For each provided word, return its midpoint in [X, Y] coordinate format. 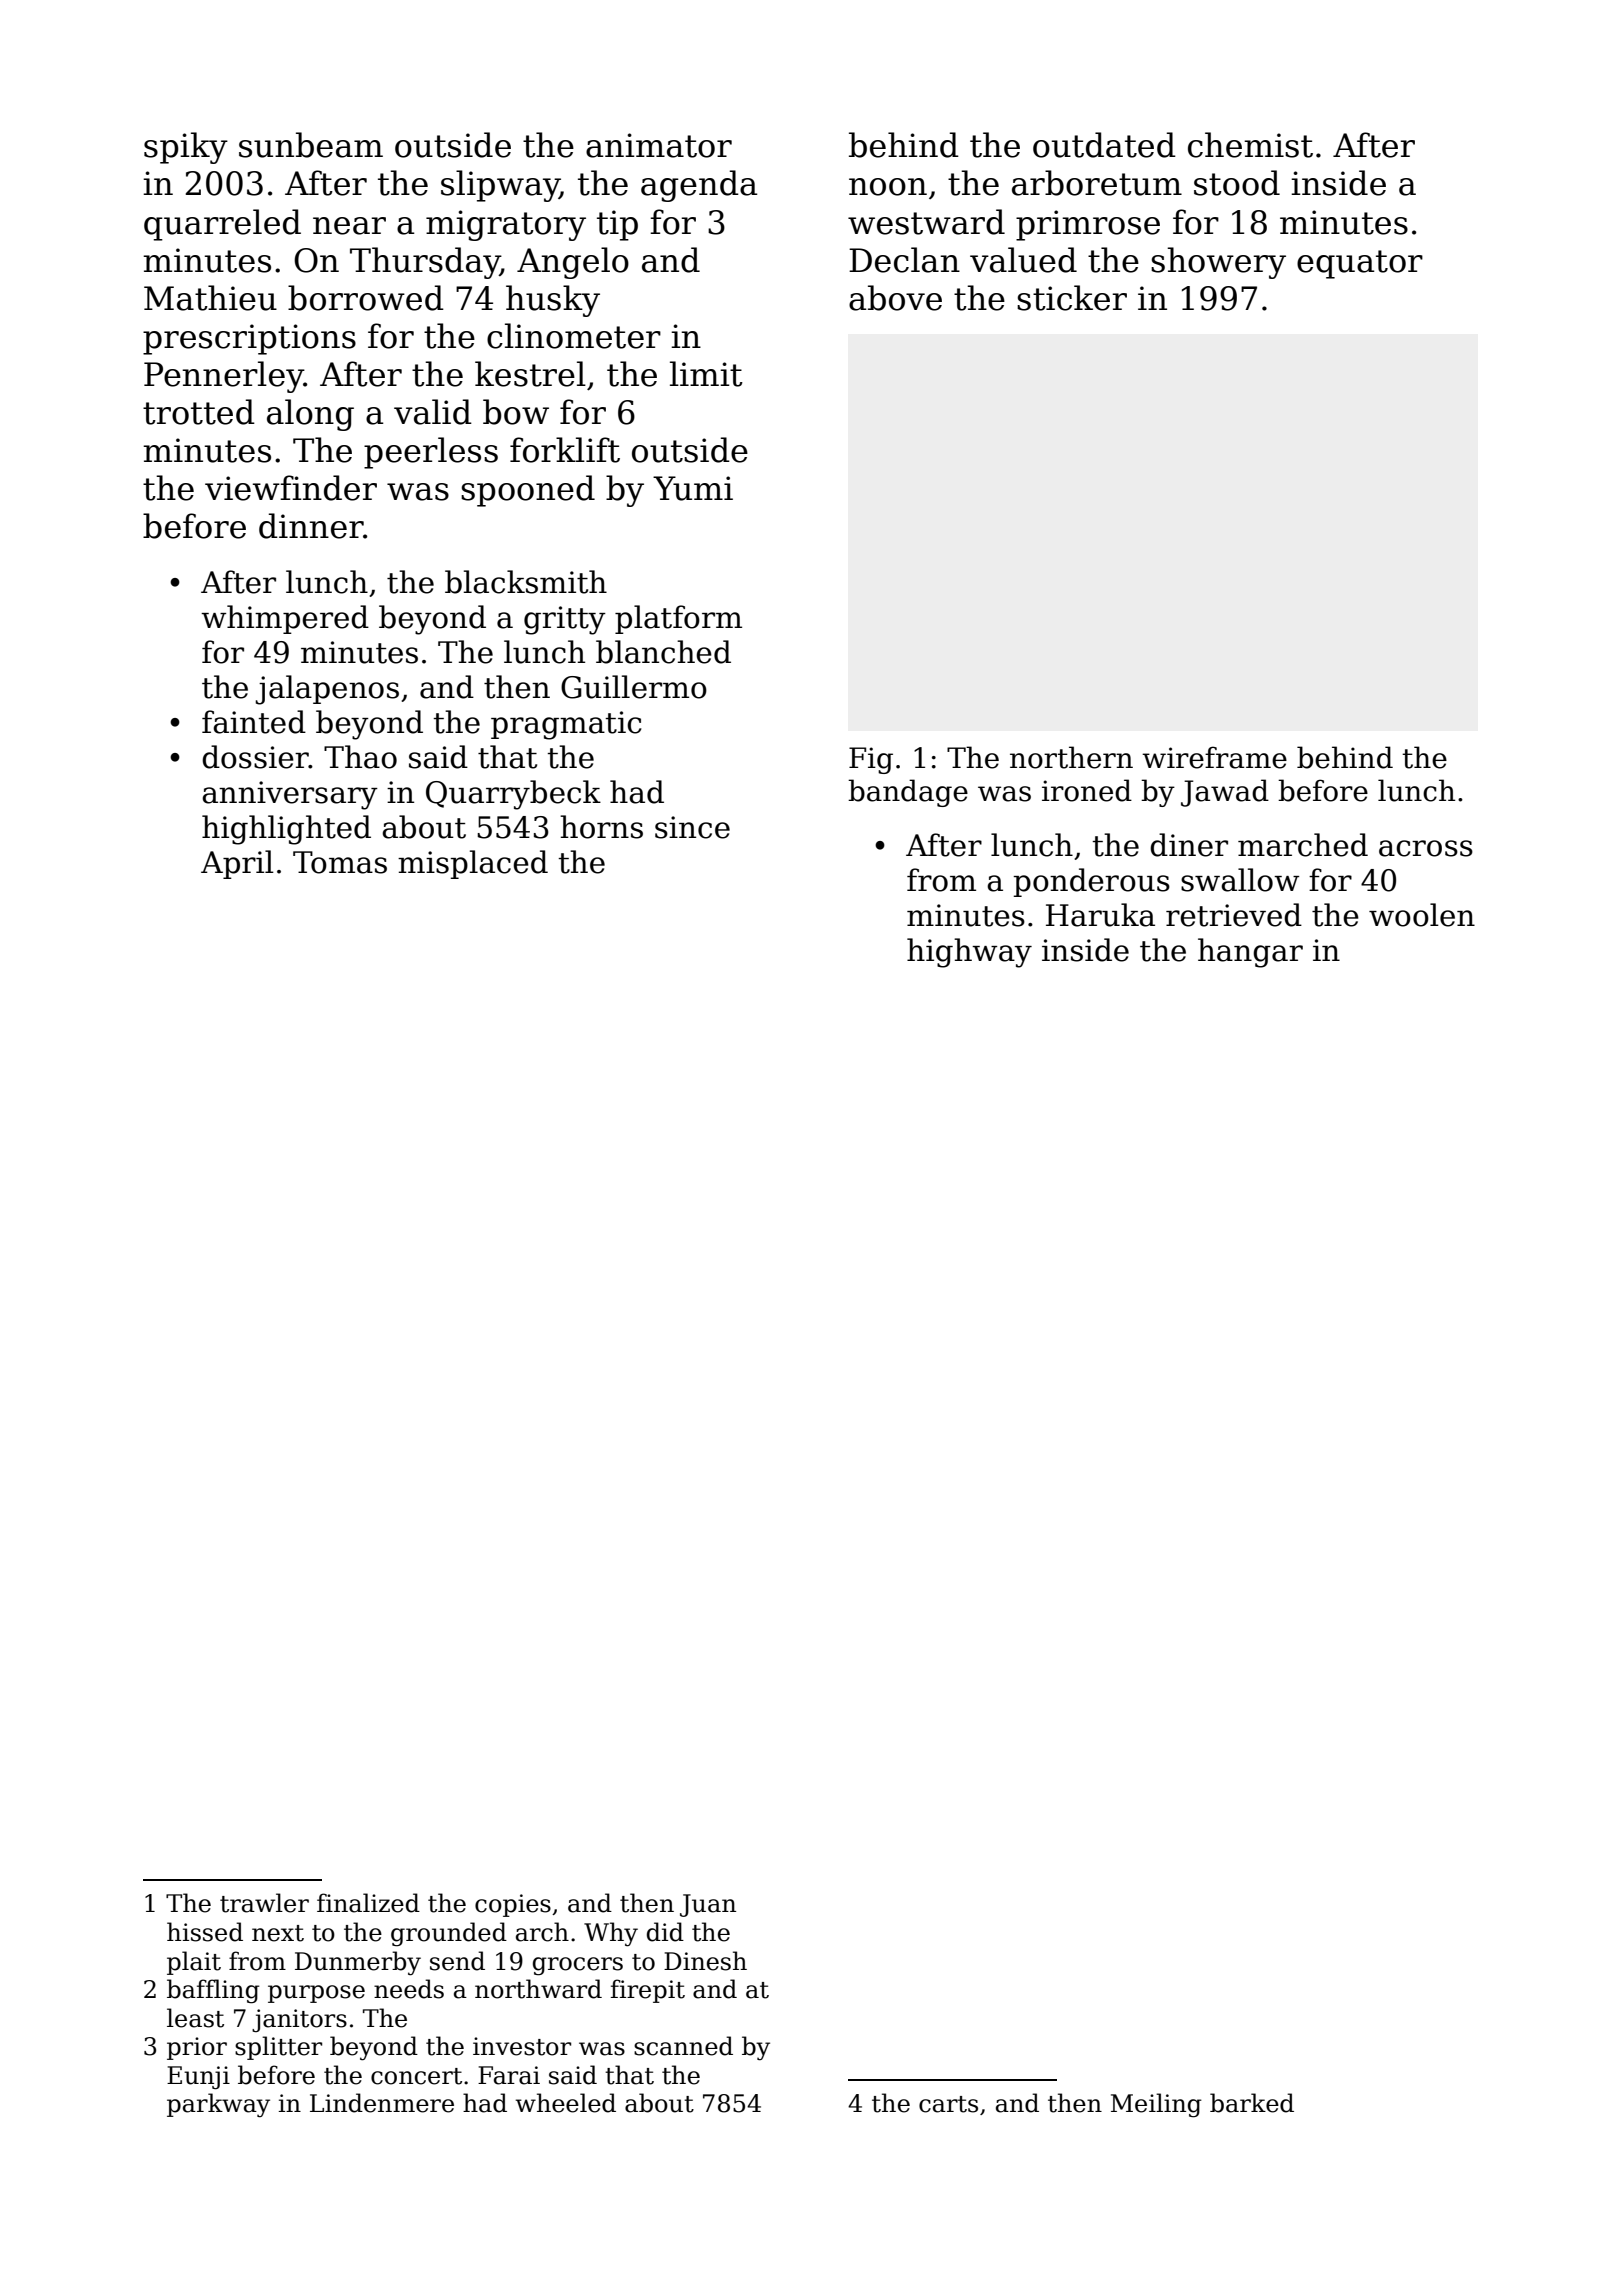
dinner [311, 526]
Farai [509, 2075]
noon [888, 187]
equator [1360, 264]
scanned [683, 2046]
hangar [1250, 953]
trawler [264, 1903]
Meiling [1156, 2105]
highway [969, 953]
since [692, 827]
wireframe [1214, 757]
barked [1252, 2103]
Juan [708, 1905]
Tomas [340, 862]
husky [553, 301]
